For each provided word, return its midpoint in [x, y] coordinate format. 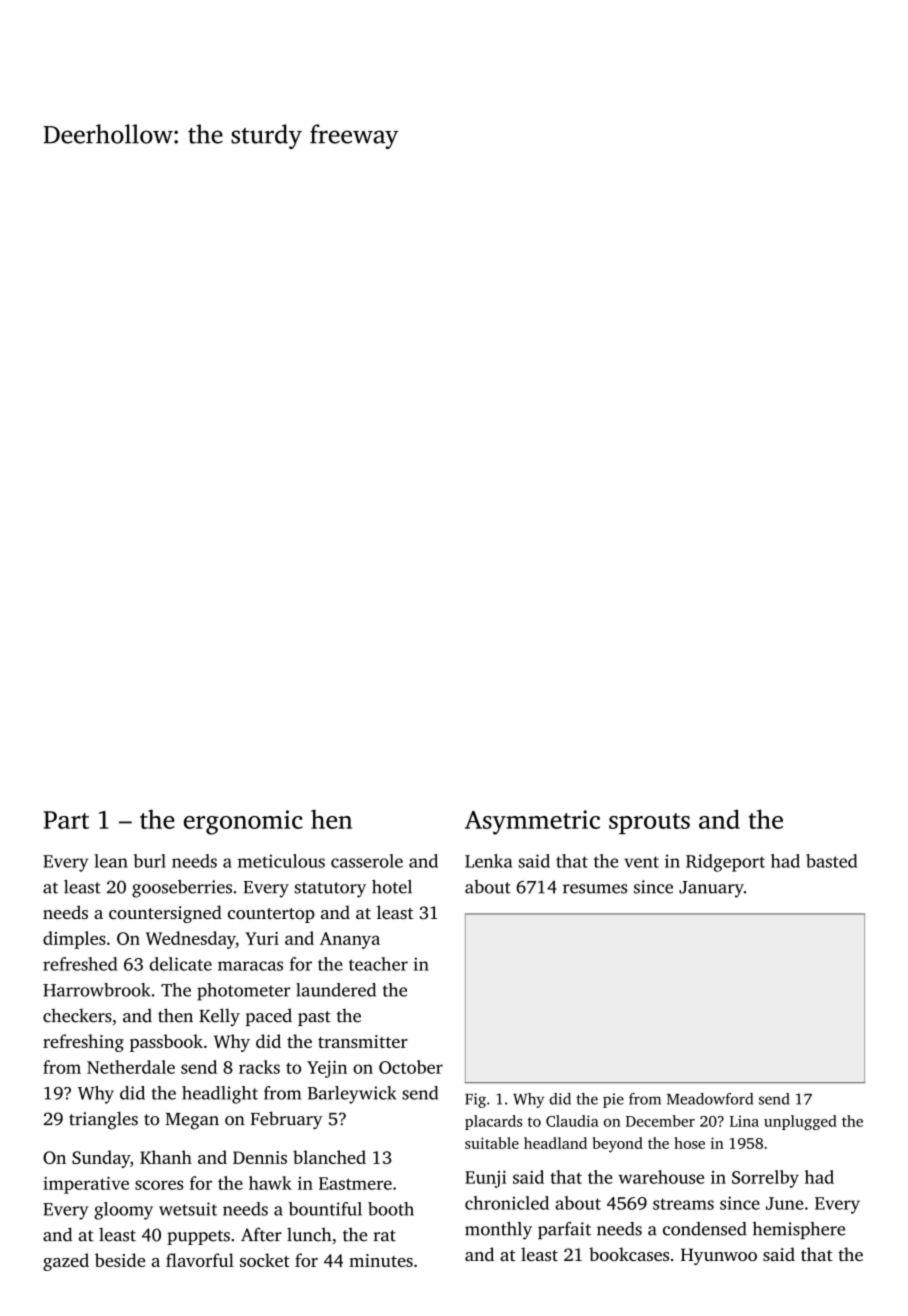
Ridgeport [725, 863]
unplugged [800, 1122]
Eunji [486, 1179]
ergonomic [243, 822]
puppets [198, 1237]
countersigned [165, 914]
